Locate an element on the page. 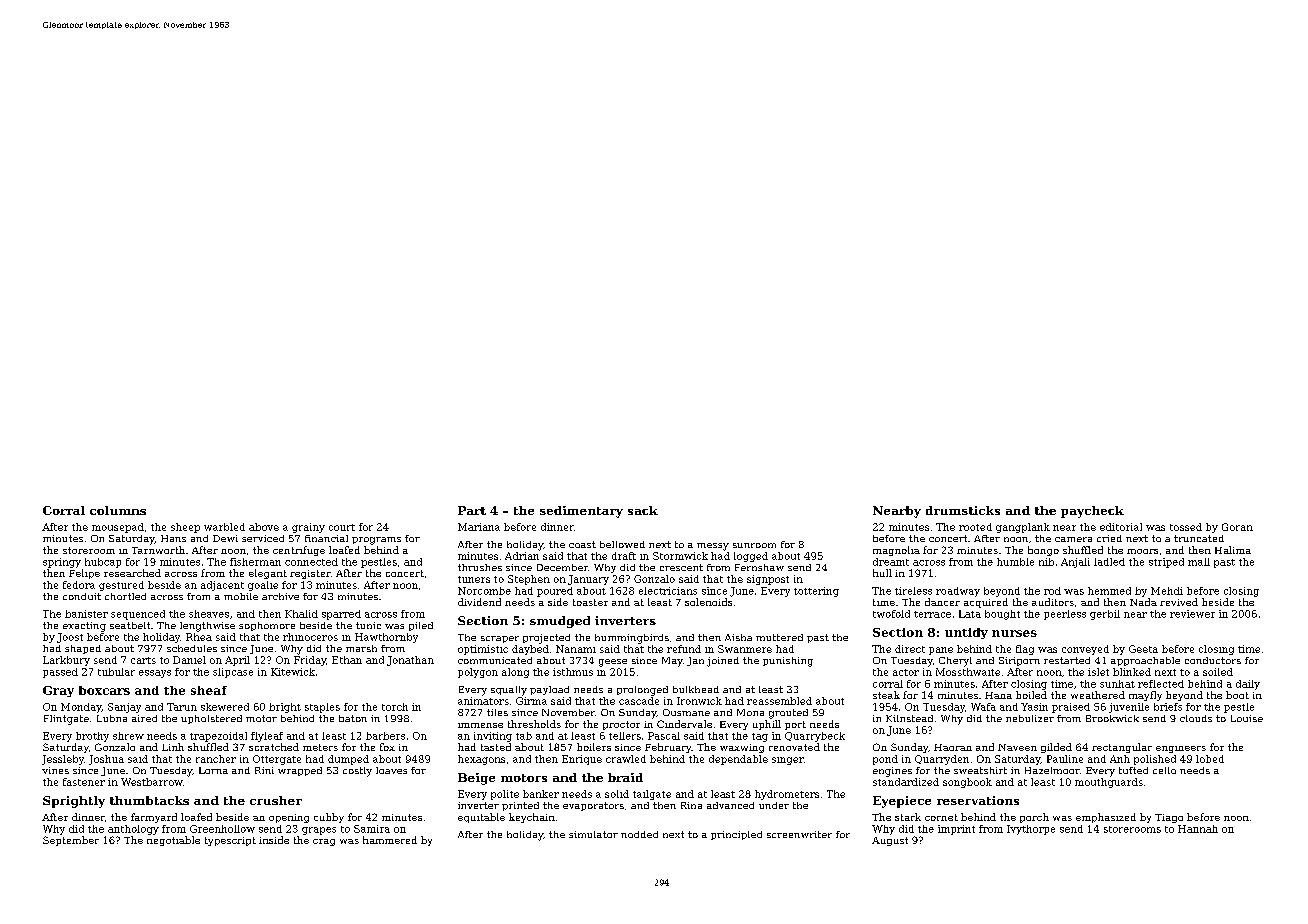  magnolia is located at coordinates (896, 551).
